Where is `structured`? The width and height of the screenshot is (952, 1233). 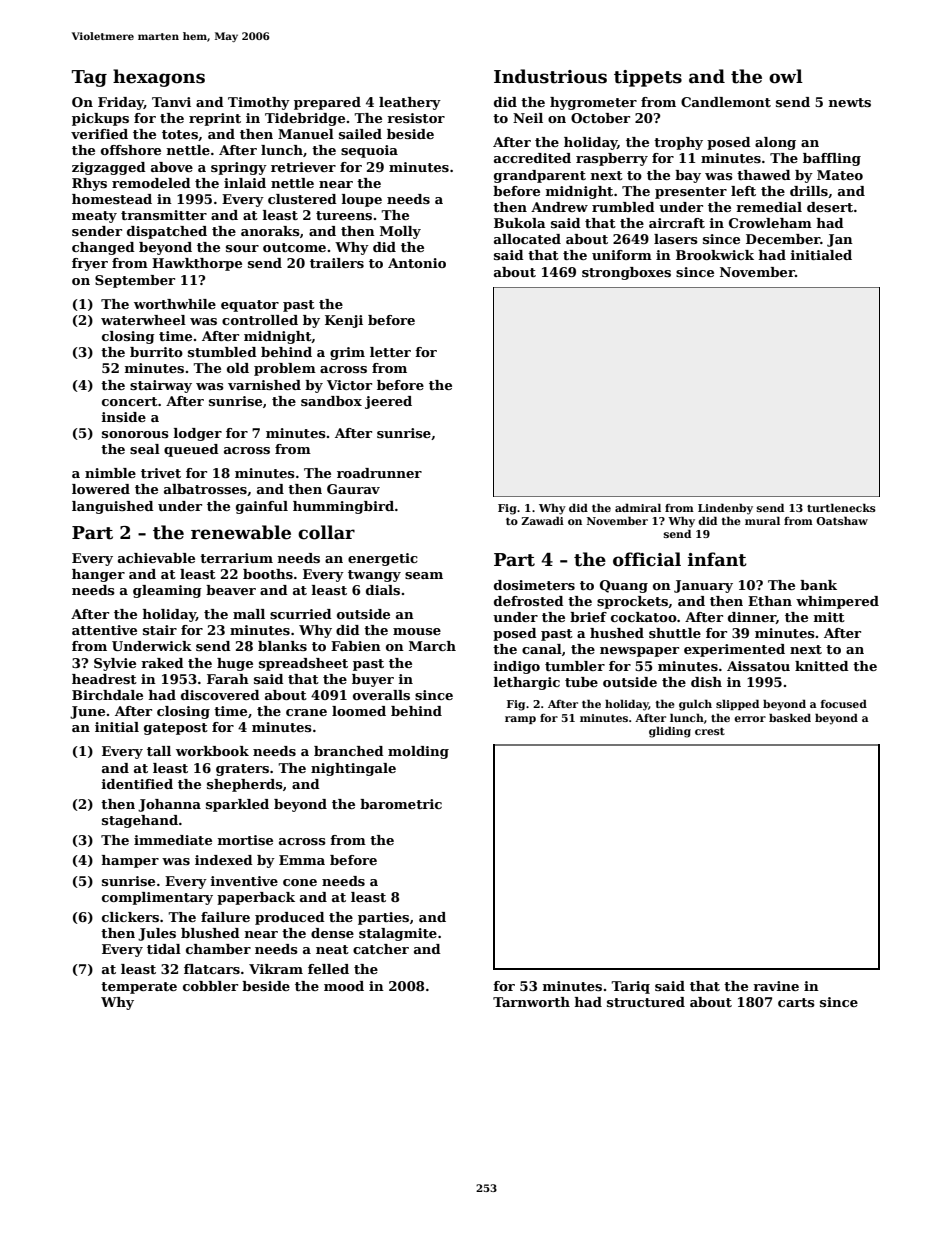
structured is located at coordinates (646, 1002).
